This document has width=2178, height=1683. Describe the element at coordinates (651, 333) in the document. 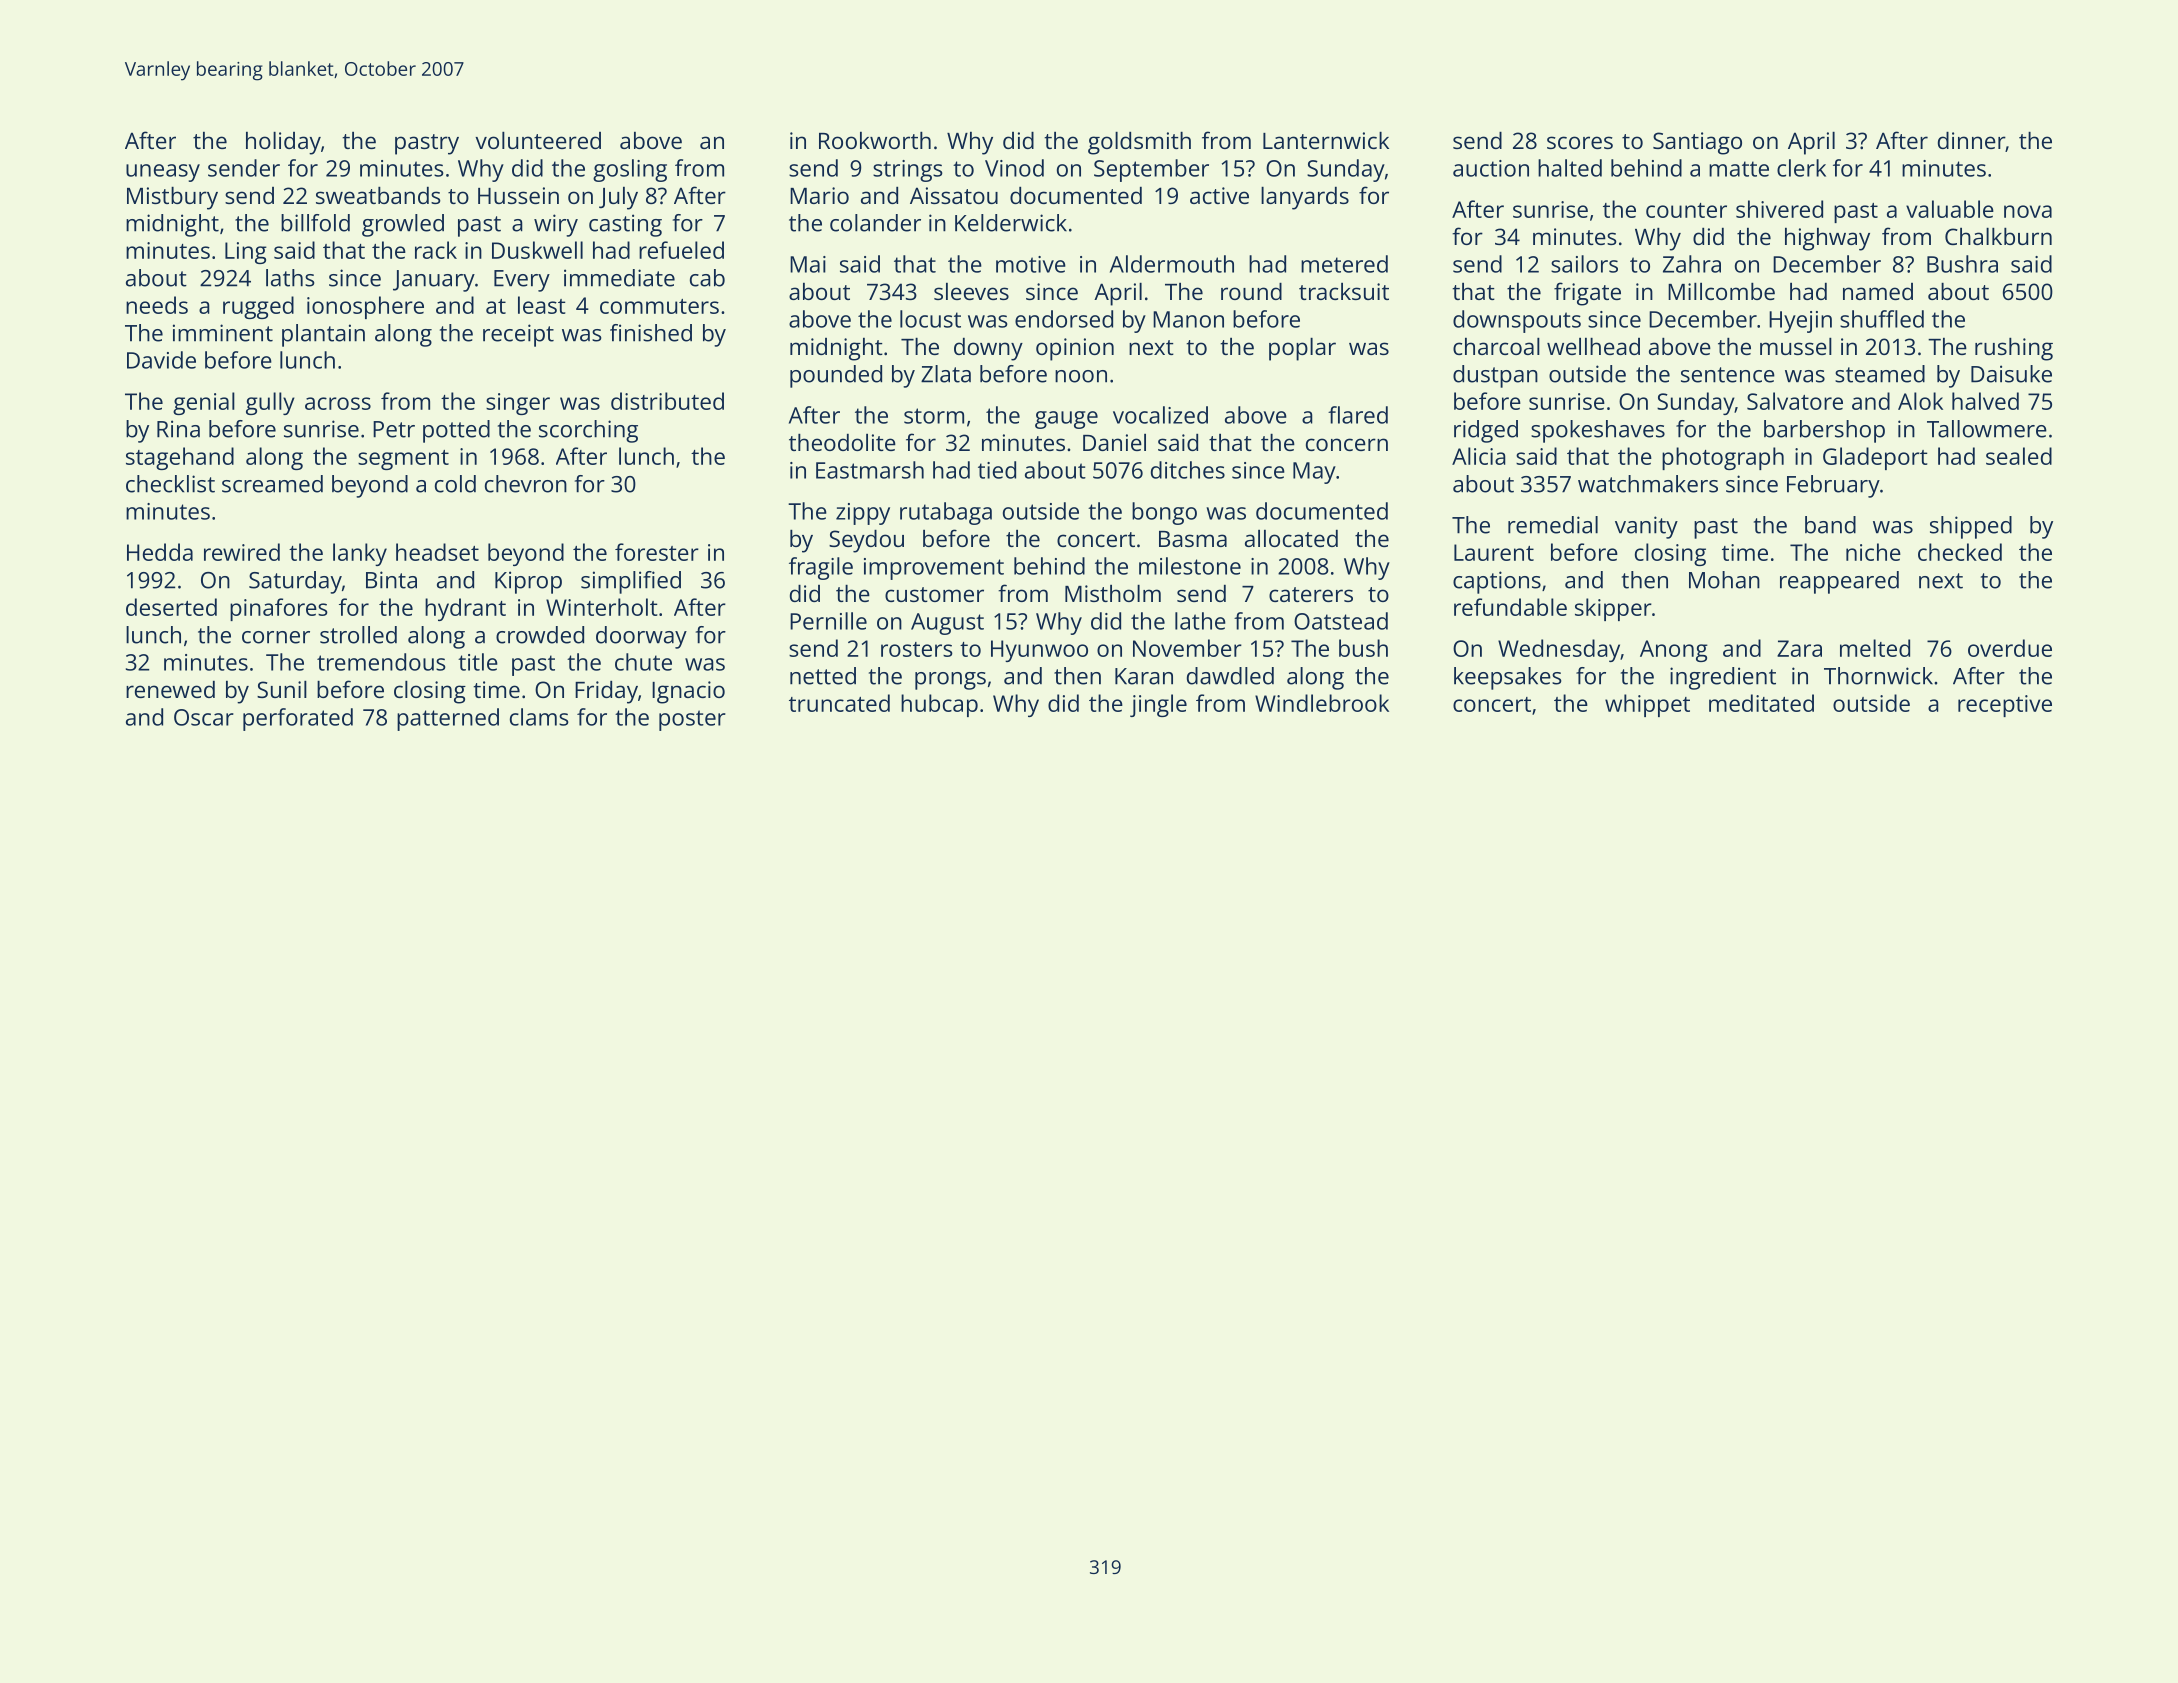

I see `finished` at that location.
